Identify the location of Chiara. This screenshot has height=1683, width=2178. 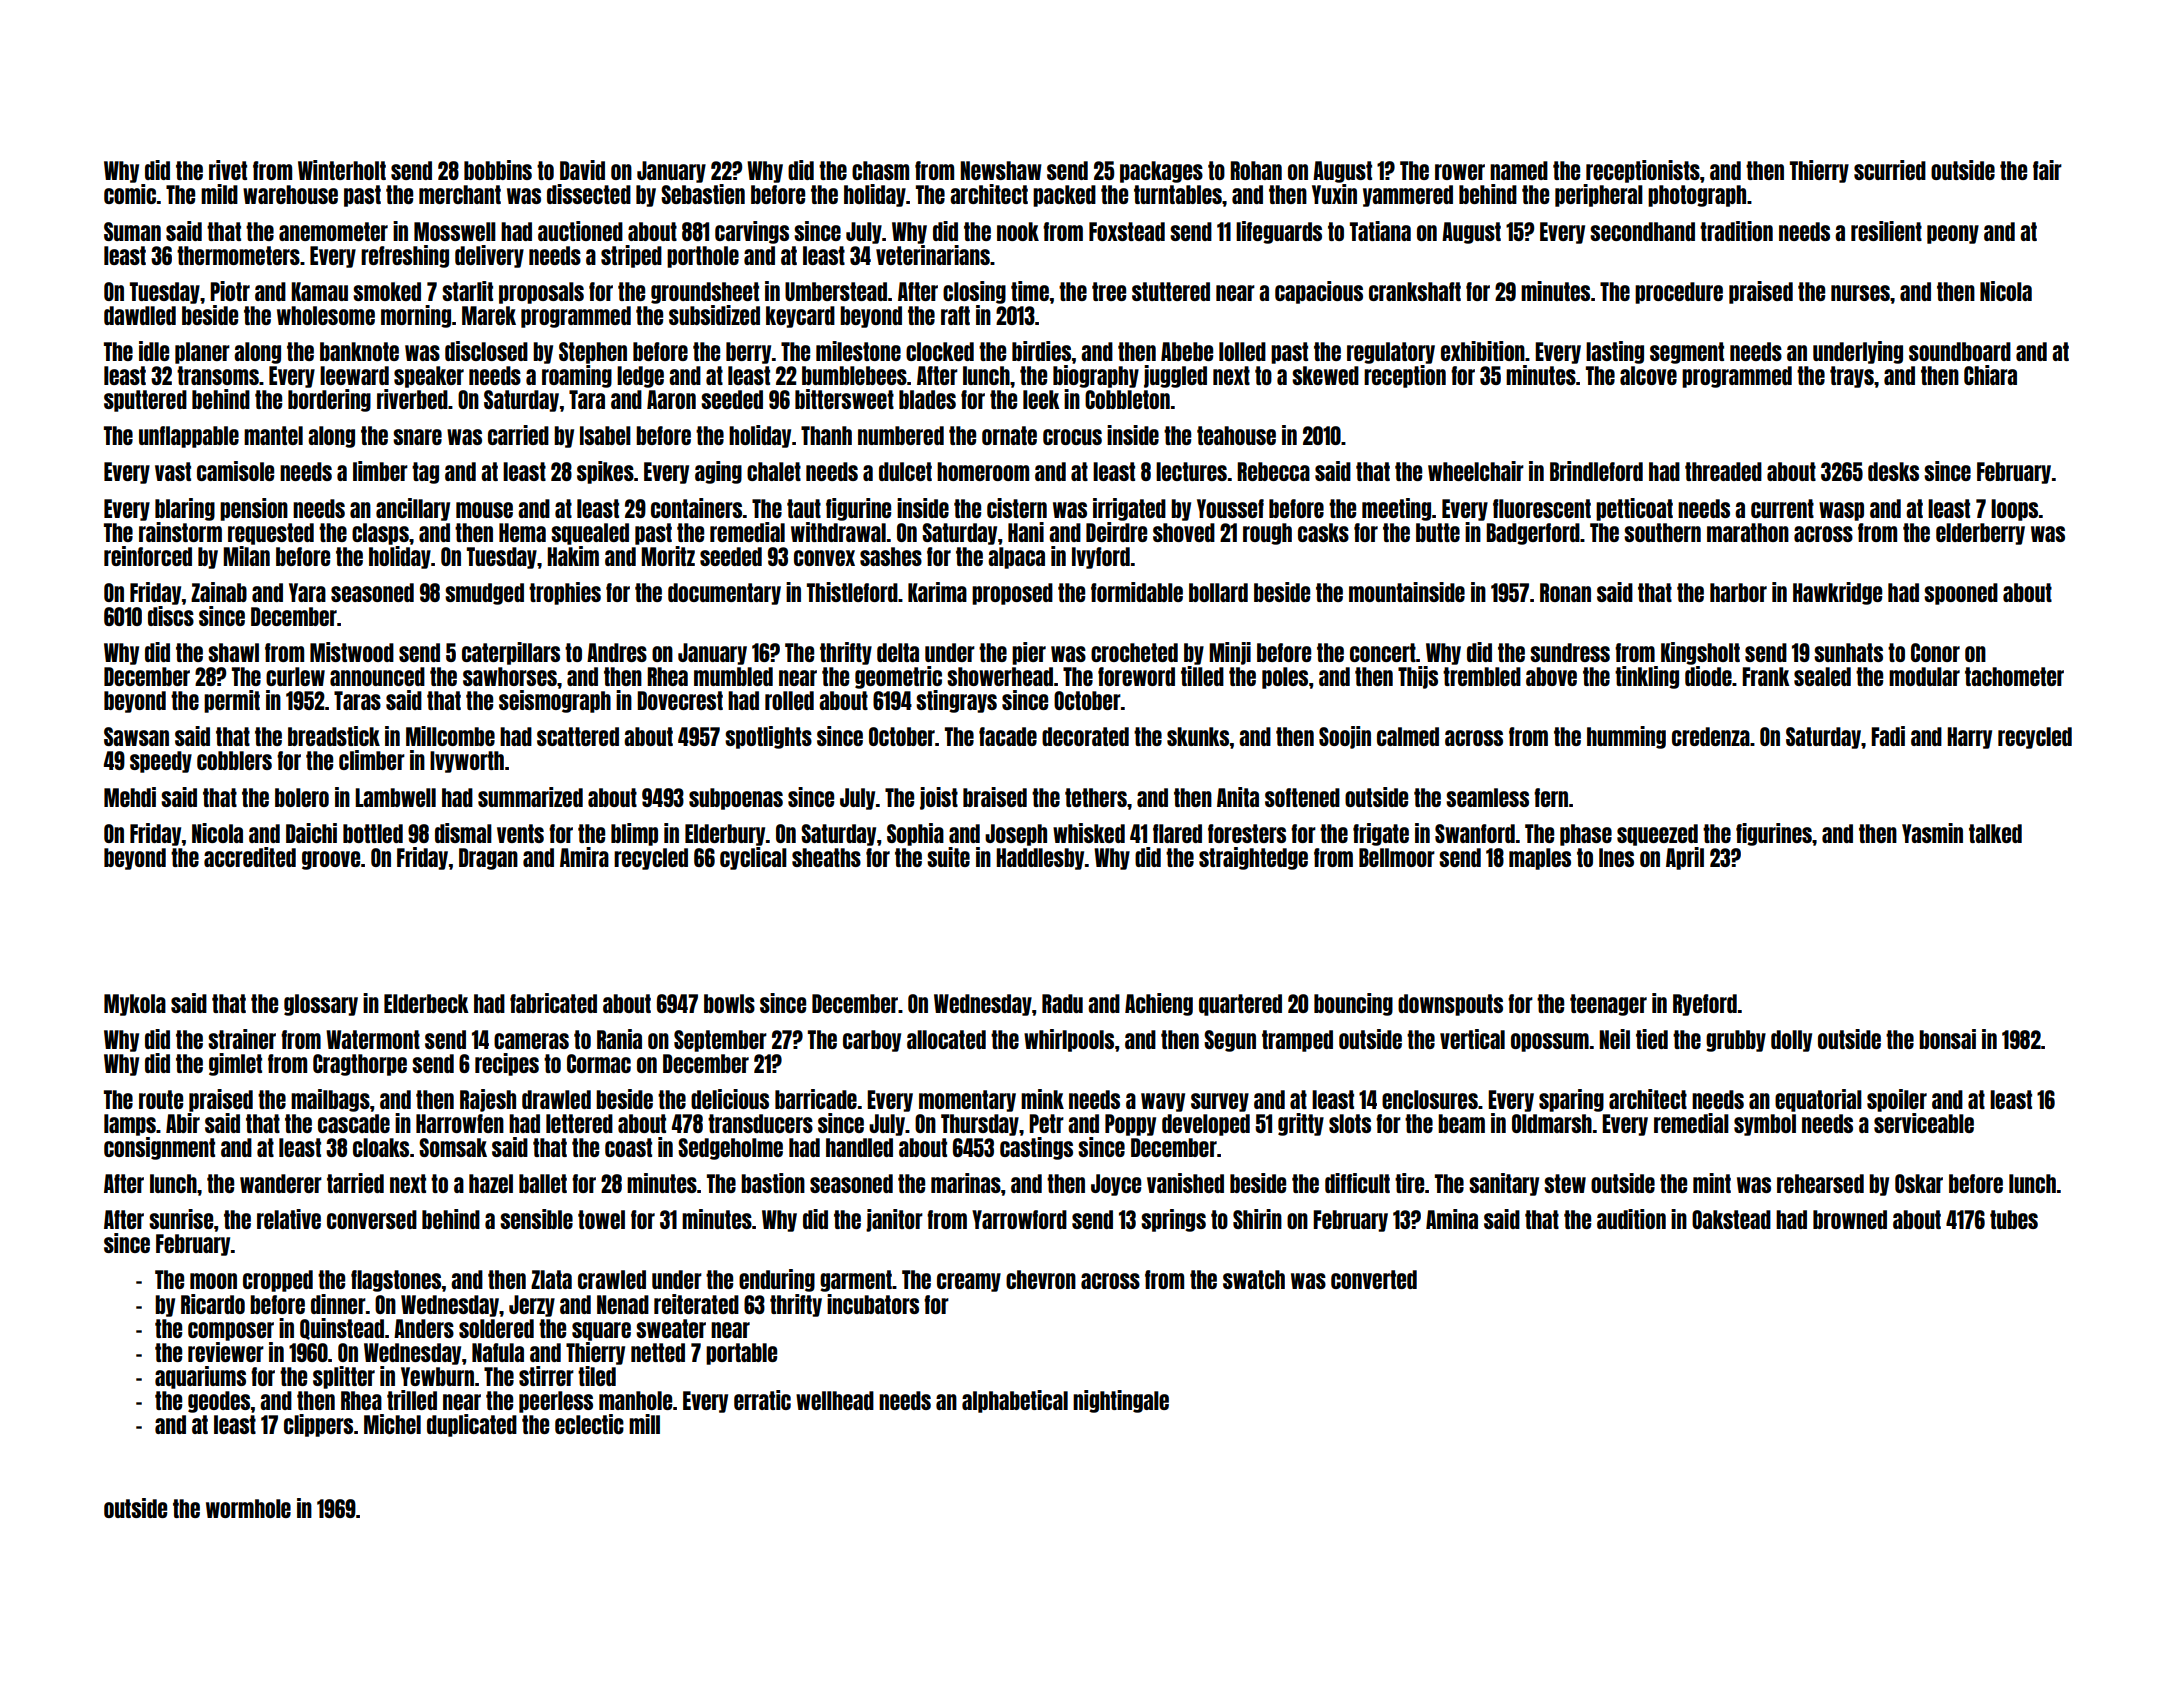
(1990, 375).
